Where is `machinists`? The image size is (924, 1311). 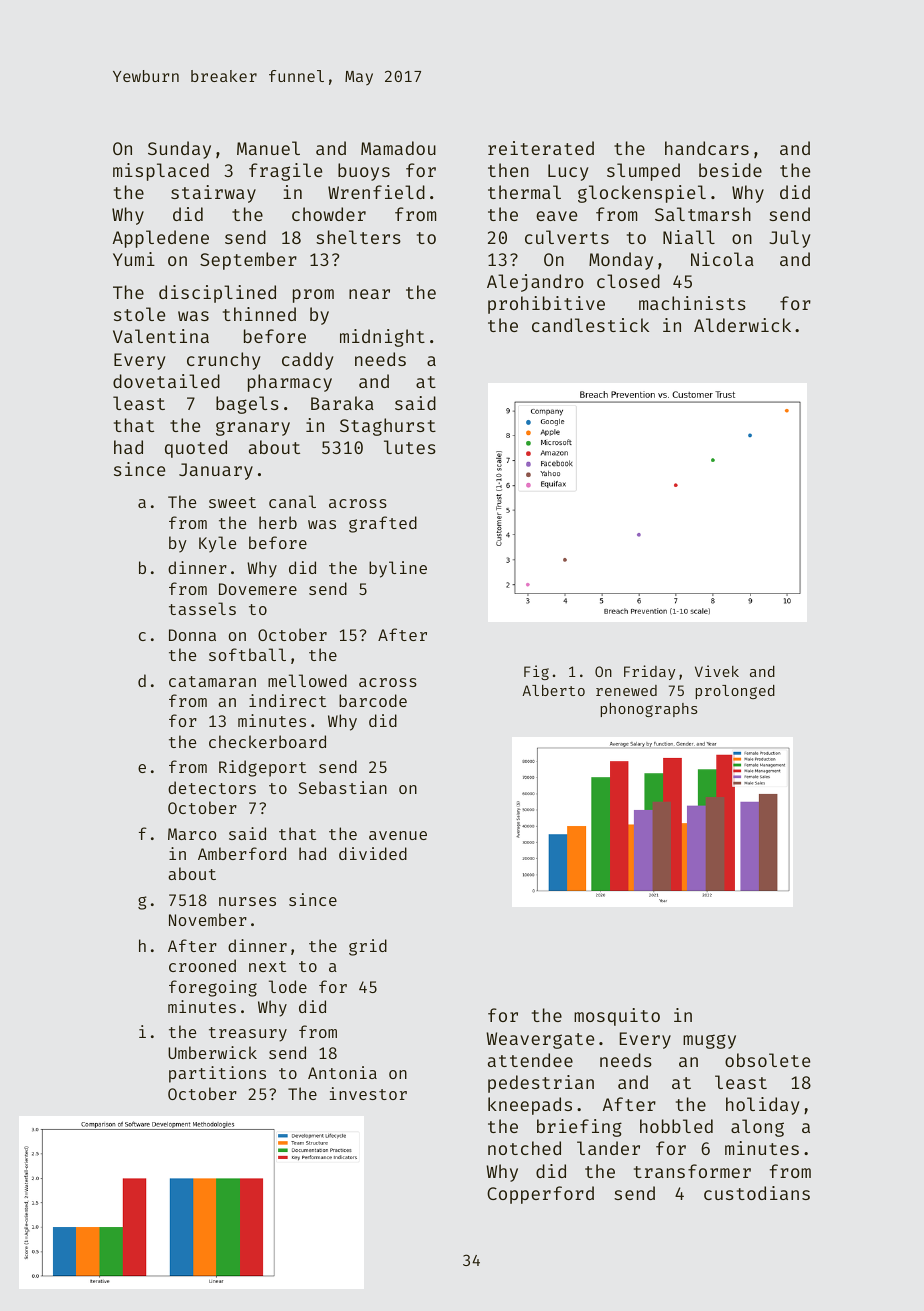 machinists is located at coordinates (692, 303).
